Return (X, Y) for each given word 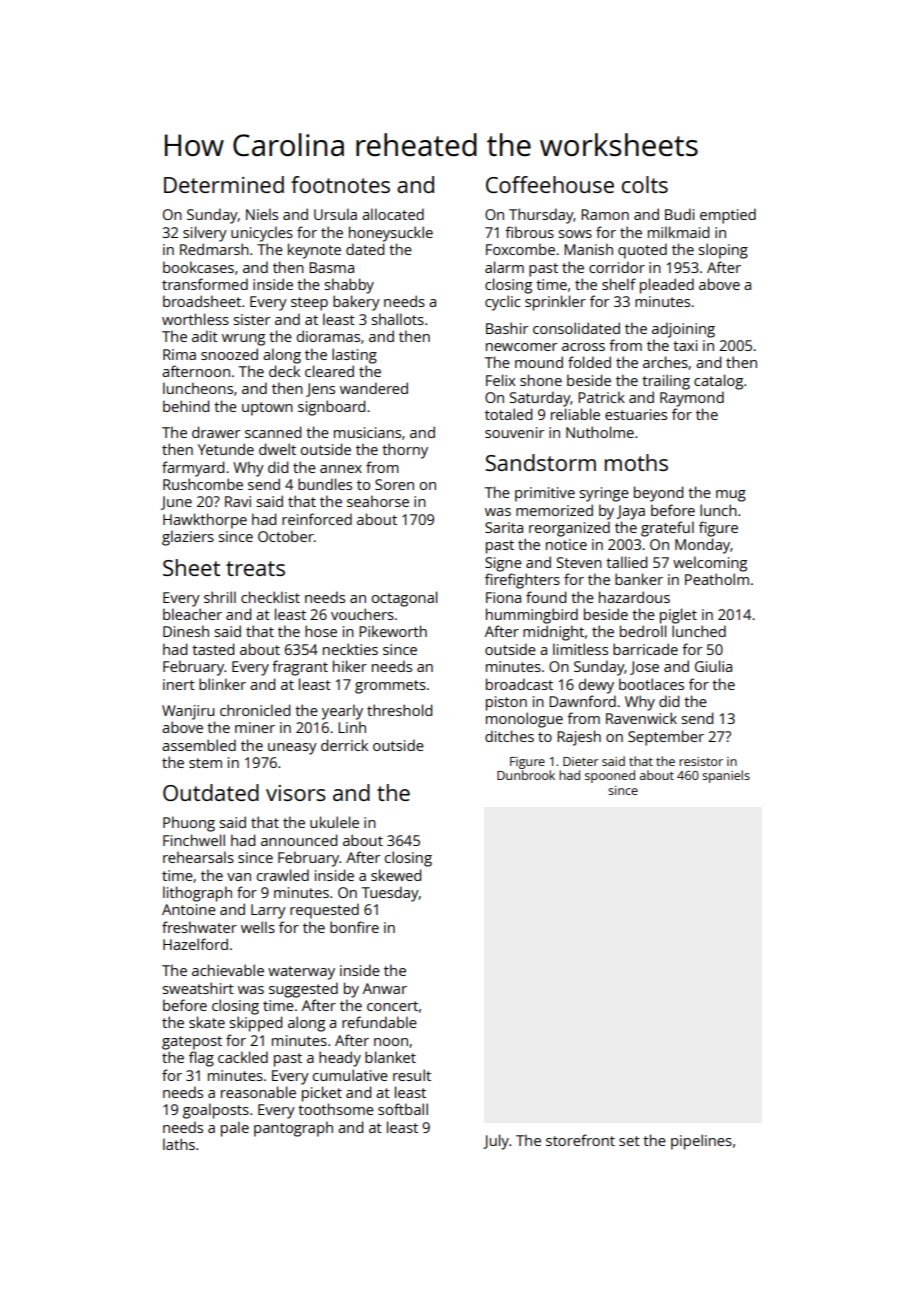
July (496, 1142)
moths (636, 462)
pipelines (701, 1142)
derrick (344, 745)
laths (179, 1144)
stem (205, 763)
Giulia (713, 666)
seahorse (378, 501)
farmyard (193, 469)
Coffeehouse (550, 184)
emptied (728, 216)
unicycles (262, 234)
